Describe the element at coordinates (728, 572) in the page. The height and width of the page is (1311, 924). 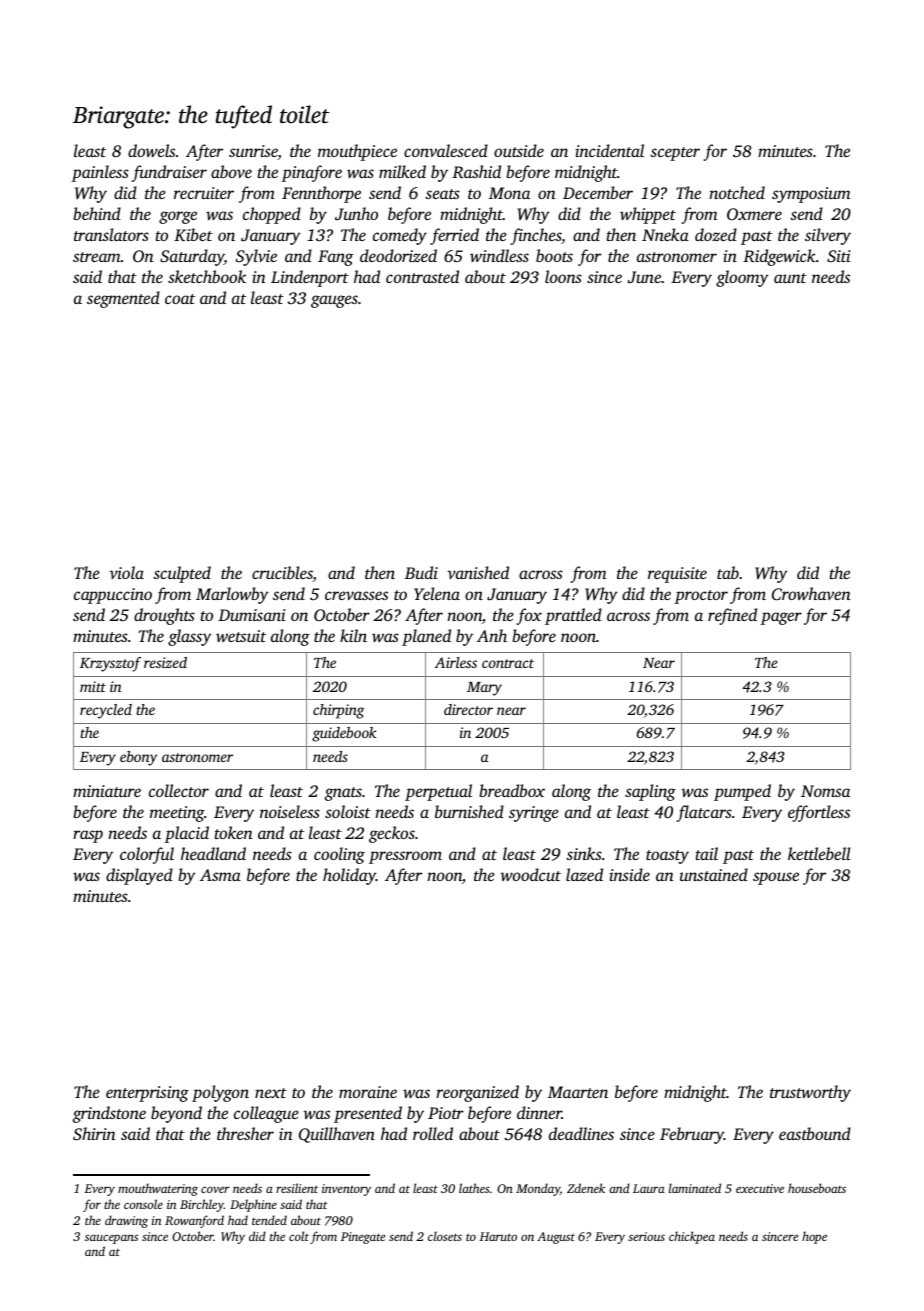
I see `tab` at that location.
